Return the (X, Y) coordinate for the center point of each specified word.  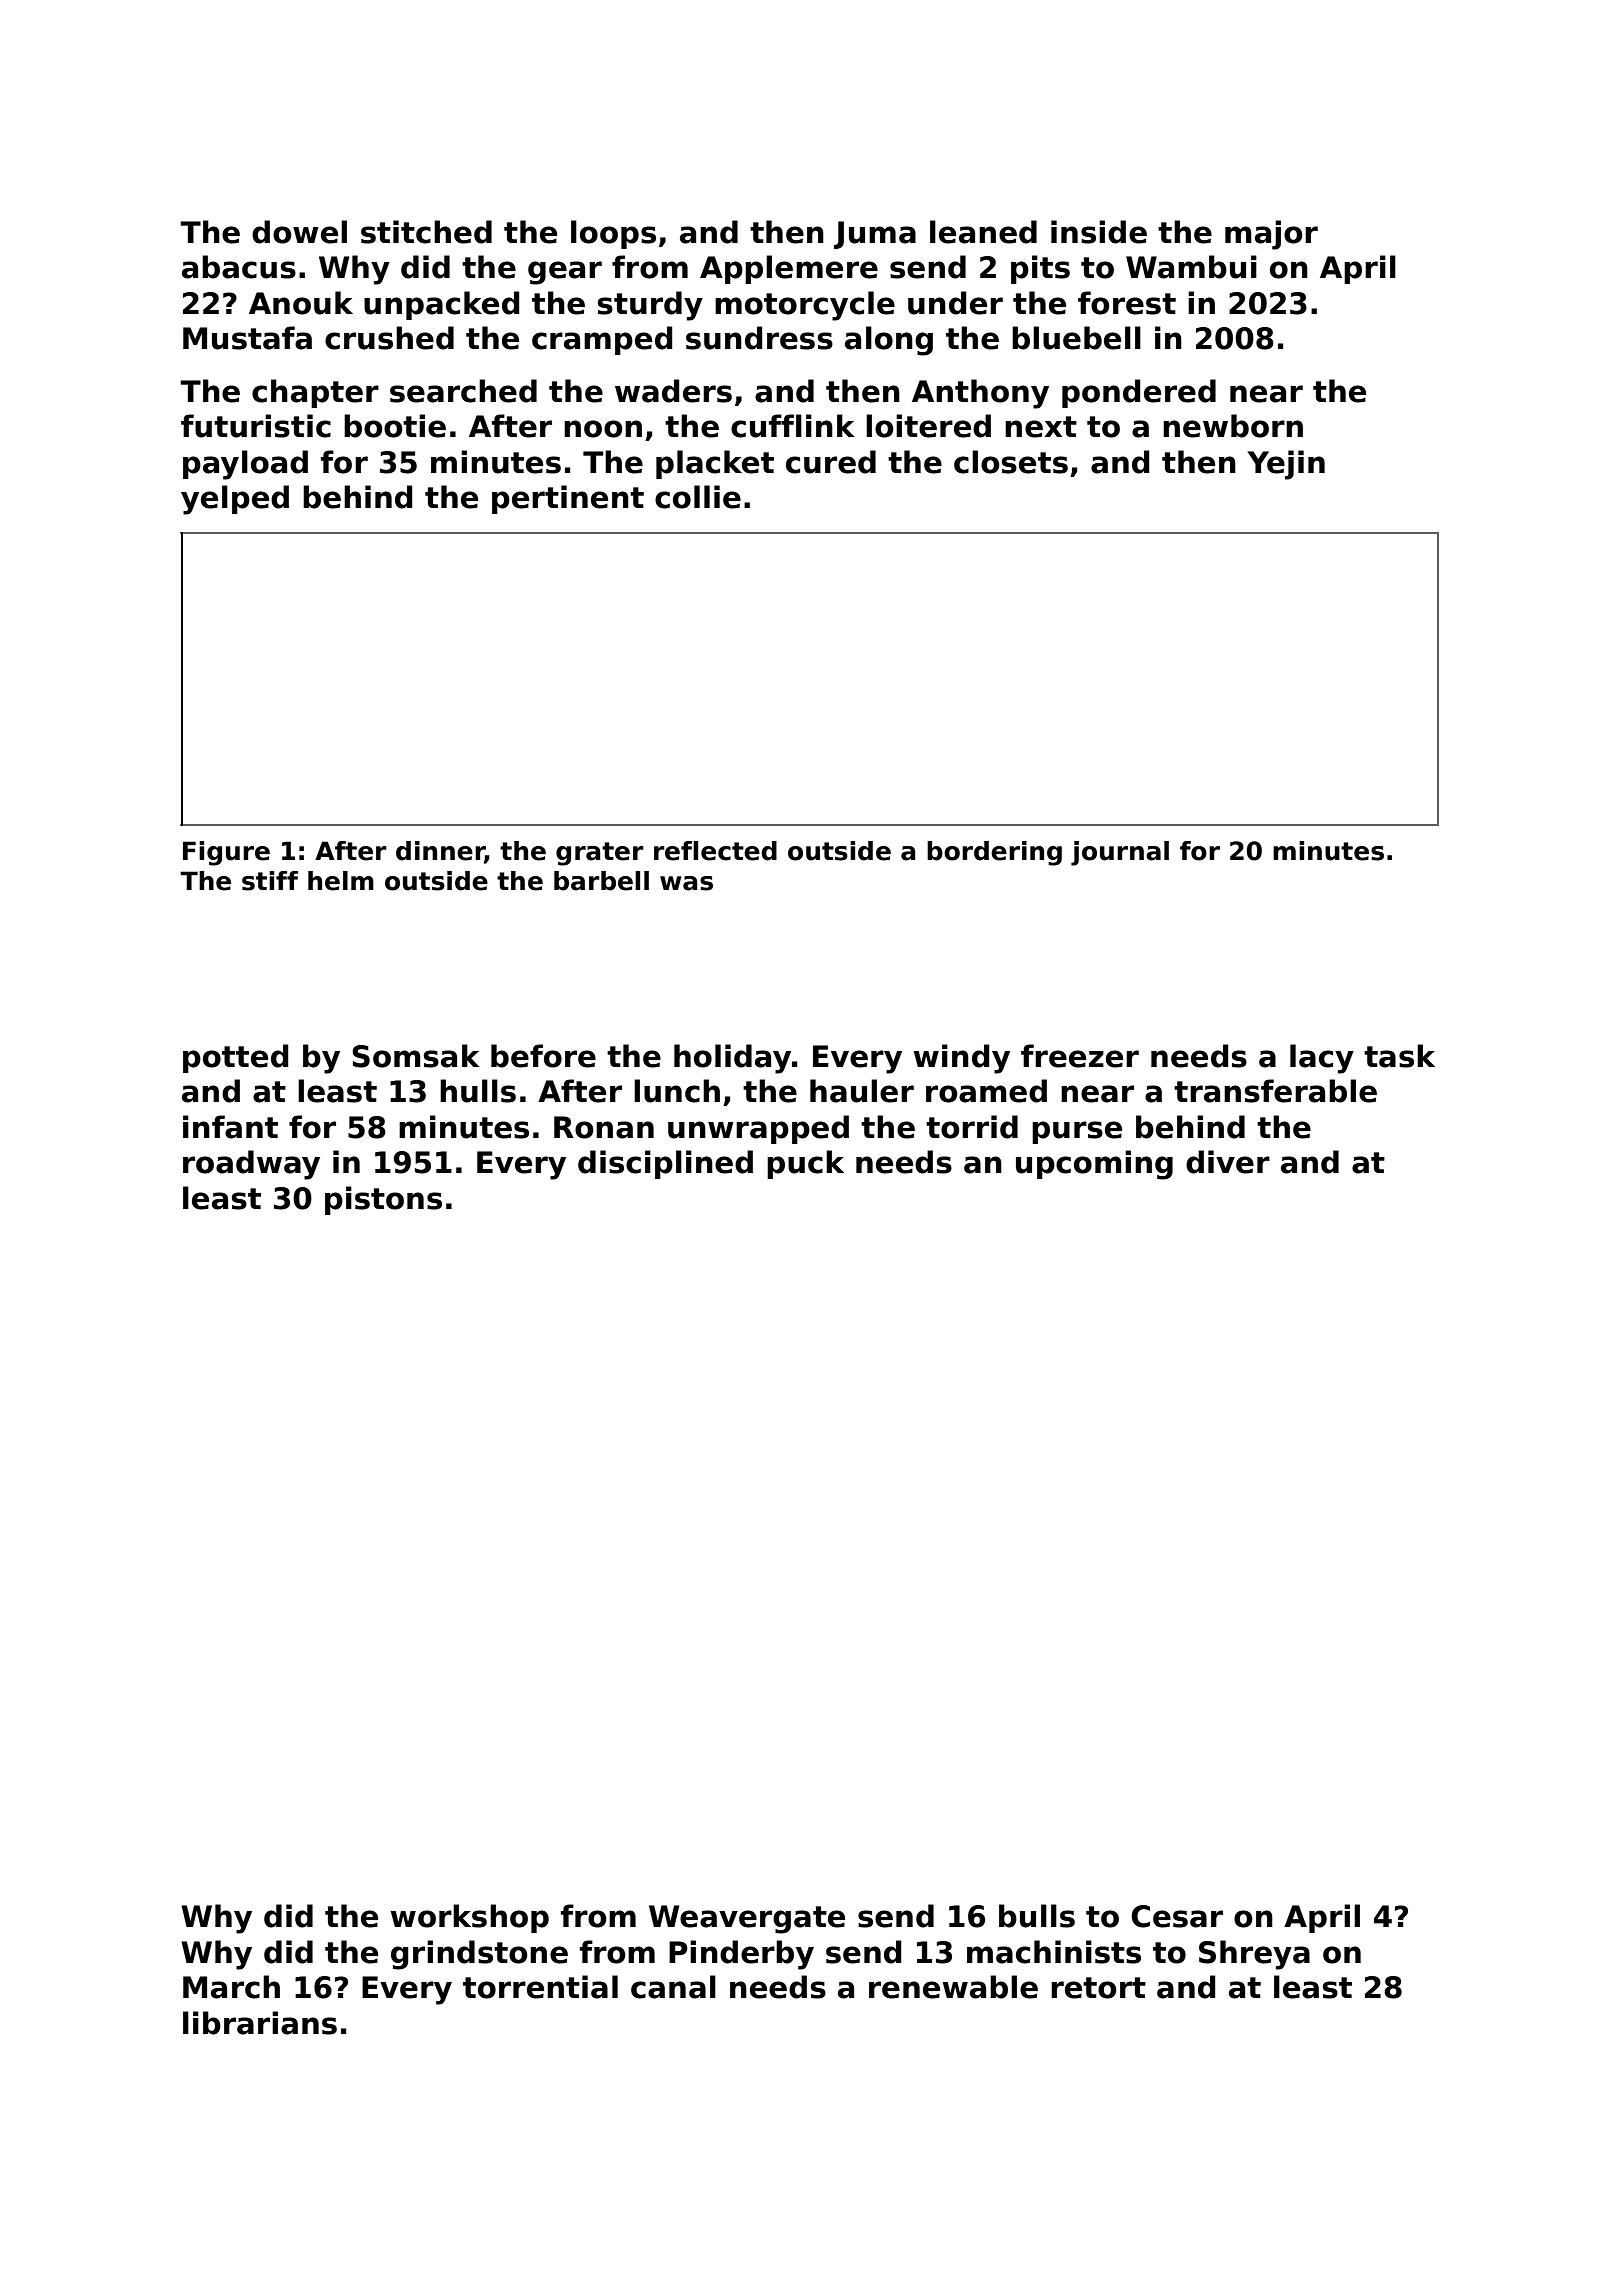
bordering (994, 853)
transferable (1275, 1091)
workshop (469, 1918)
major (1271, 235)
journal (1120, 853)
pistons (383, 1200)
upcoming (1094, 1165)
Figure (226, 853)
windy (961, 1059)
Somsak (416, 1056)
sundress (759, 338)
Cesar (1177, 1916)
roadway (251, 1165)
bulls (1037, 1916)
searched (463, 391)
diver (1228, 1162)
